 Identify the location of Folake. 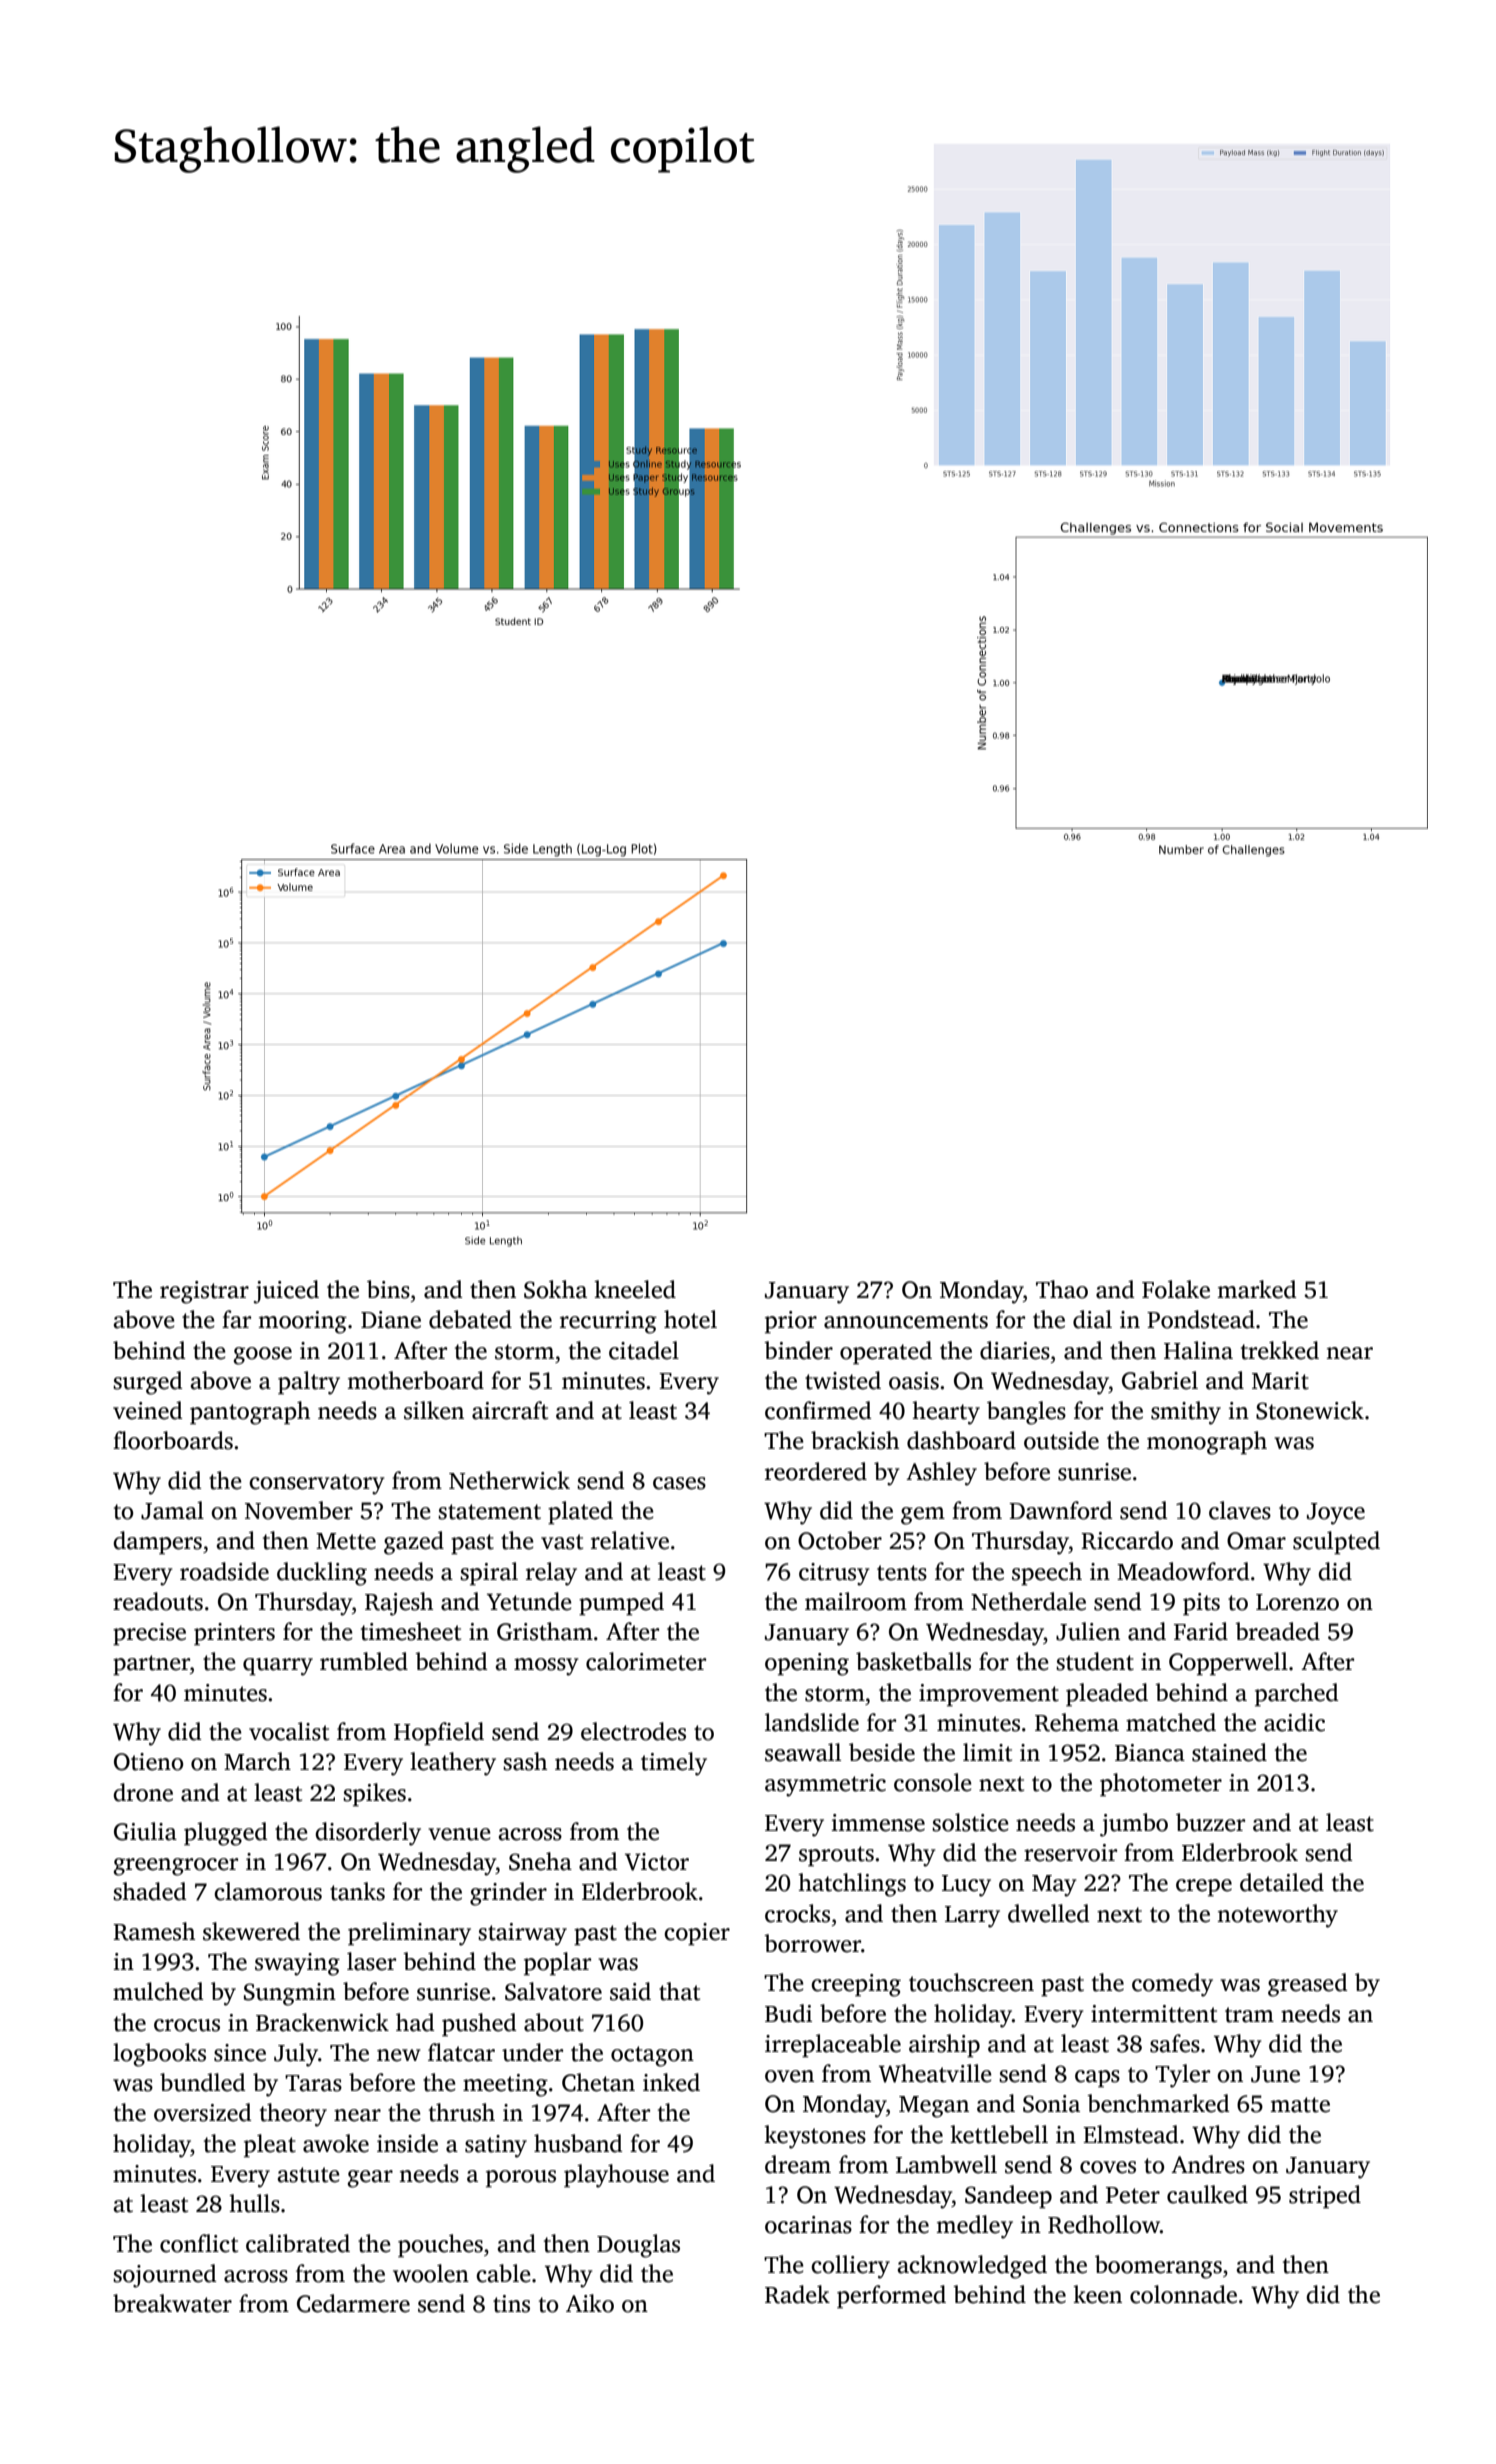
(1176, 1289).
